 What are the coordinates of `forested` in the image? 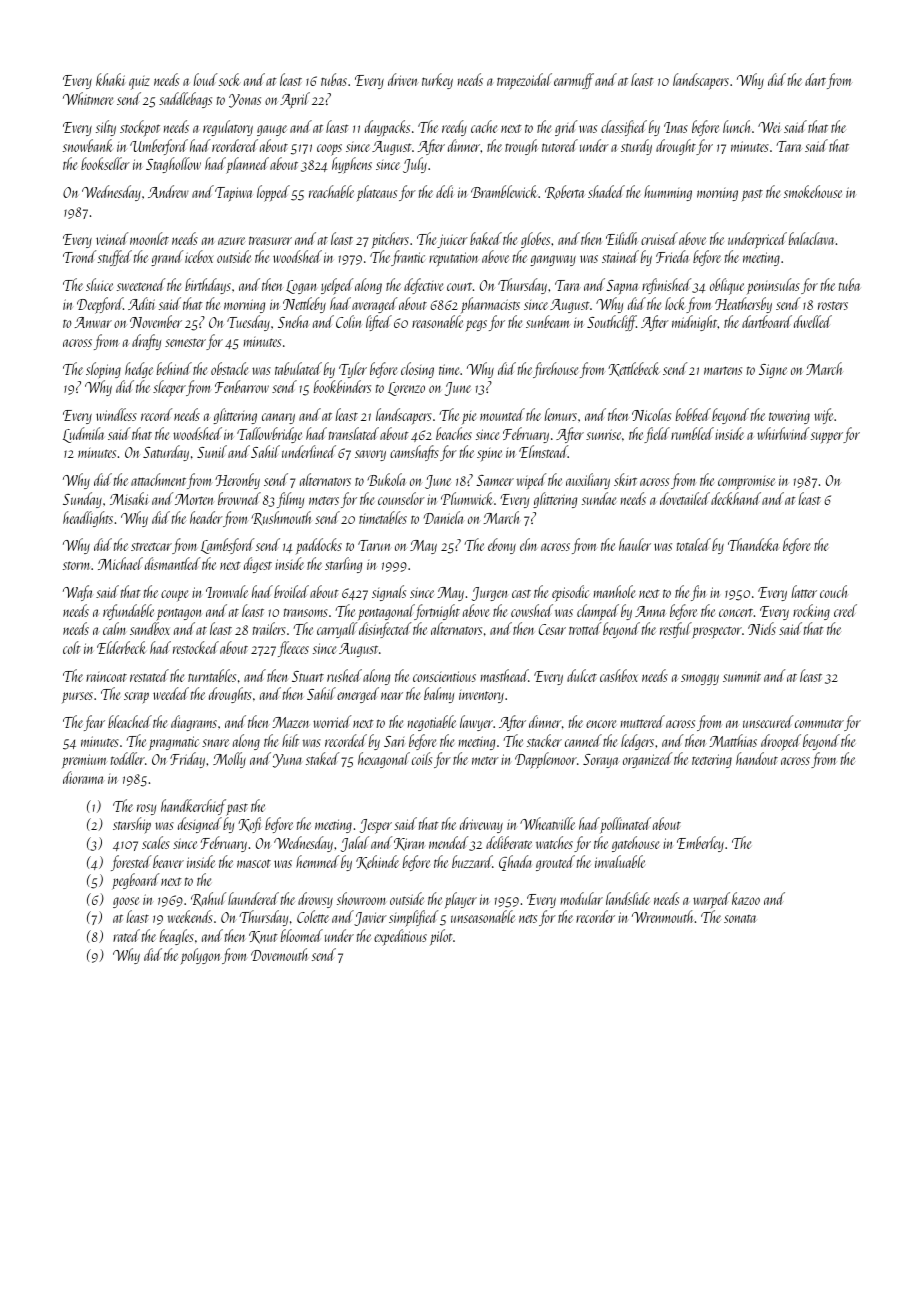 It's located at (131, 863).
